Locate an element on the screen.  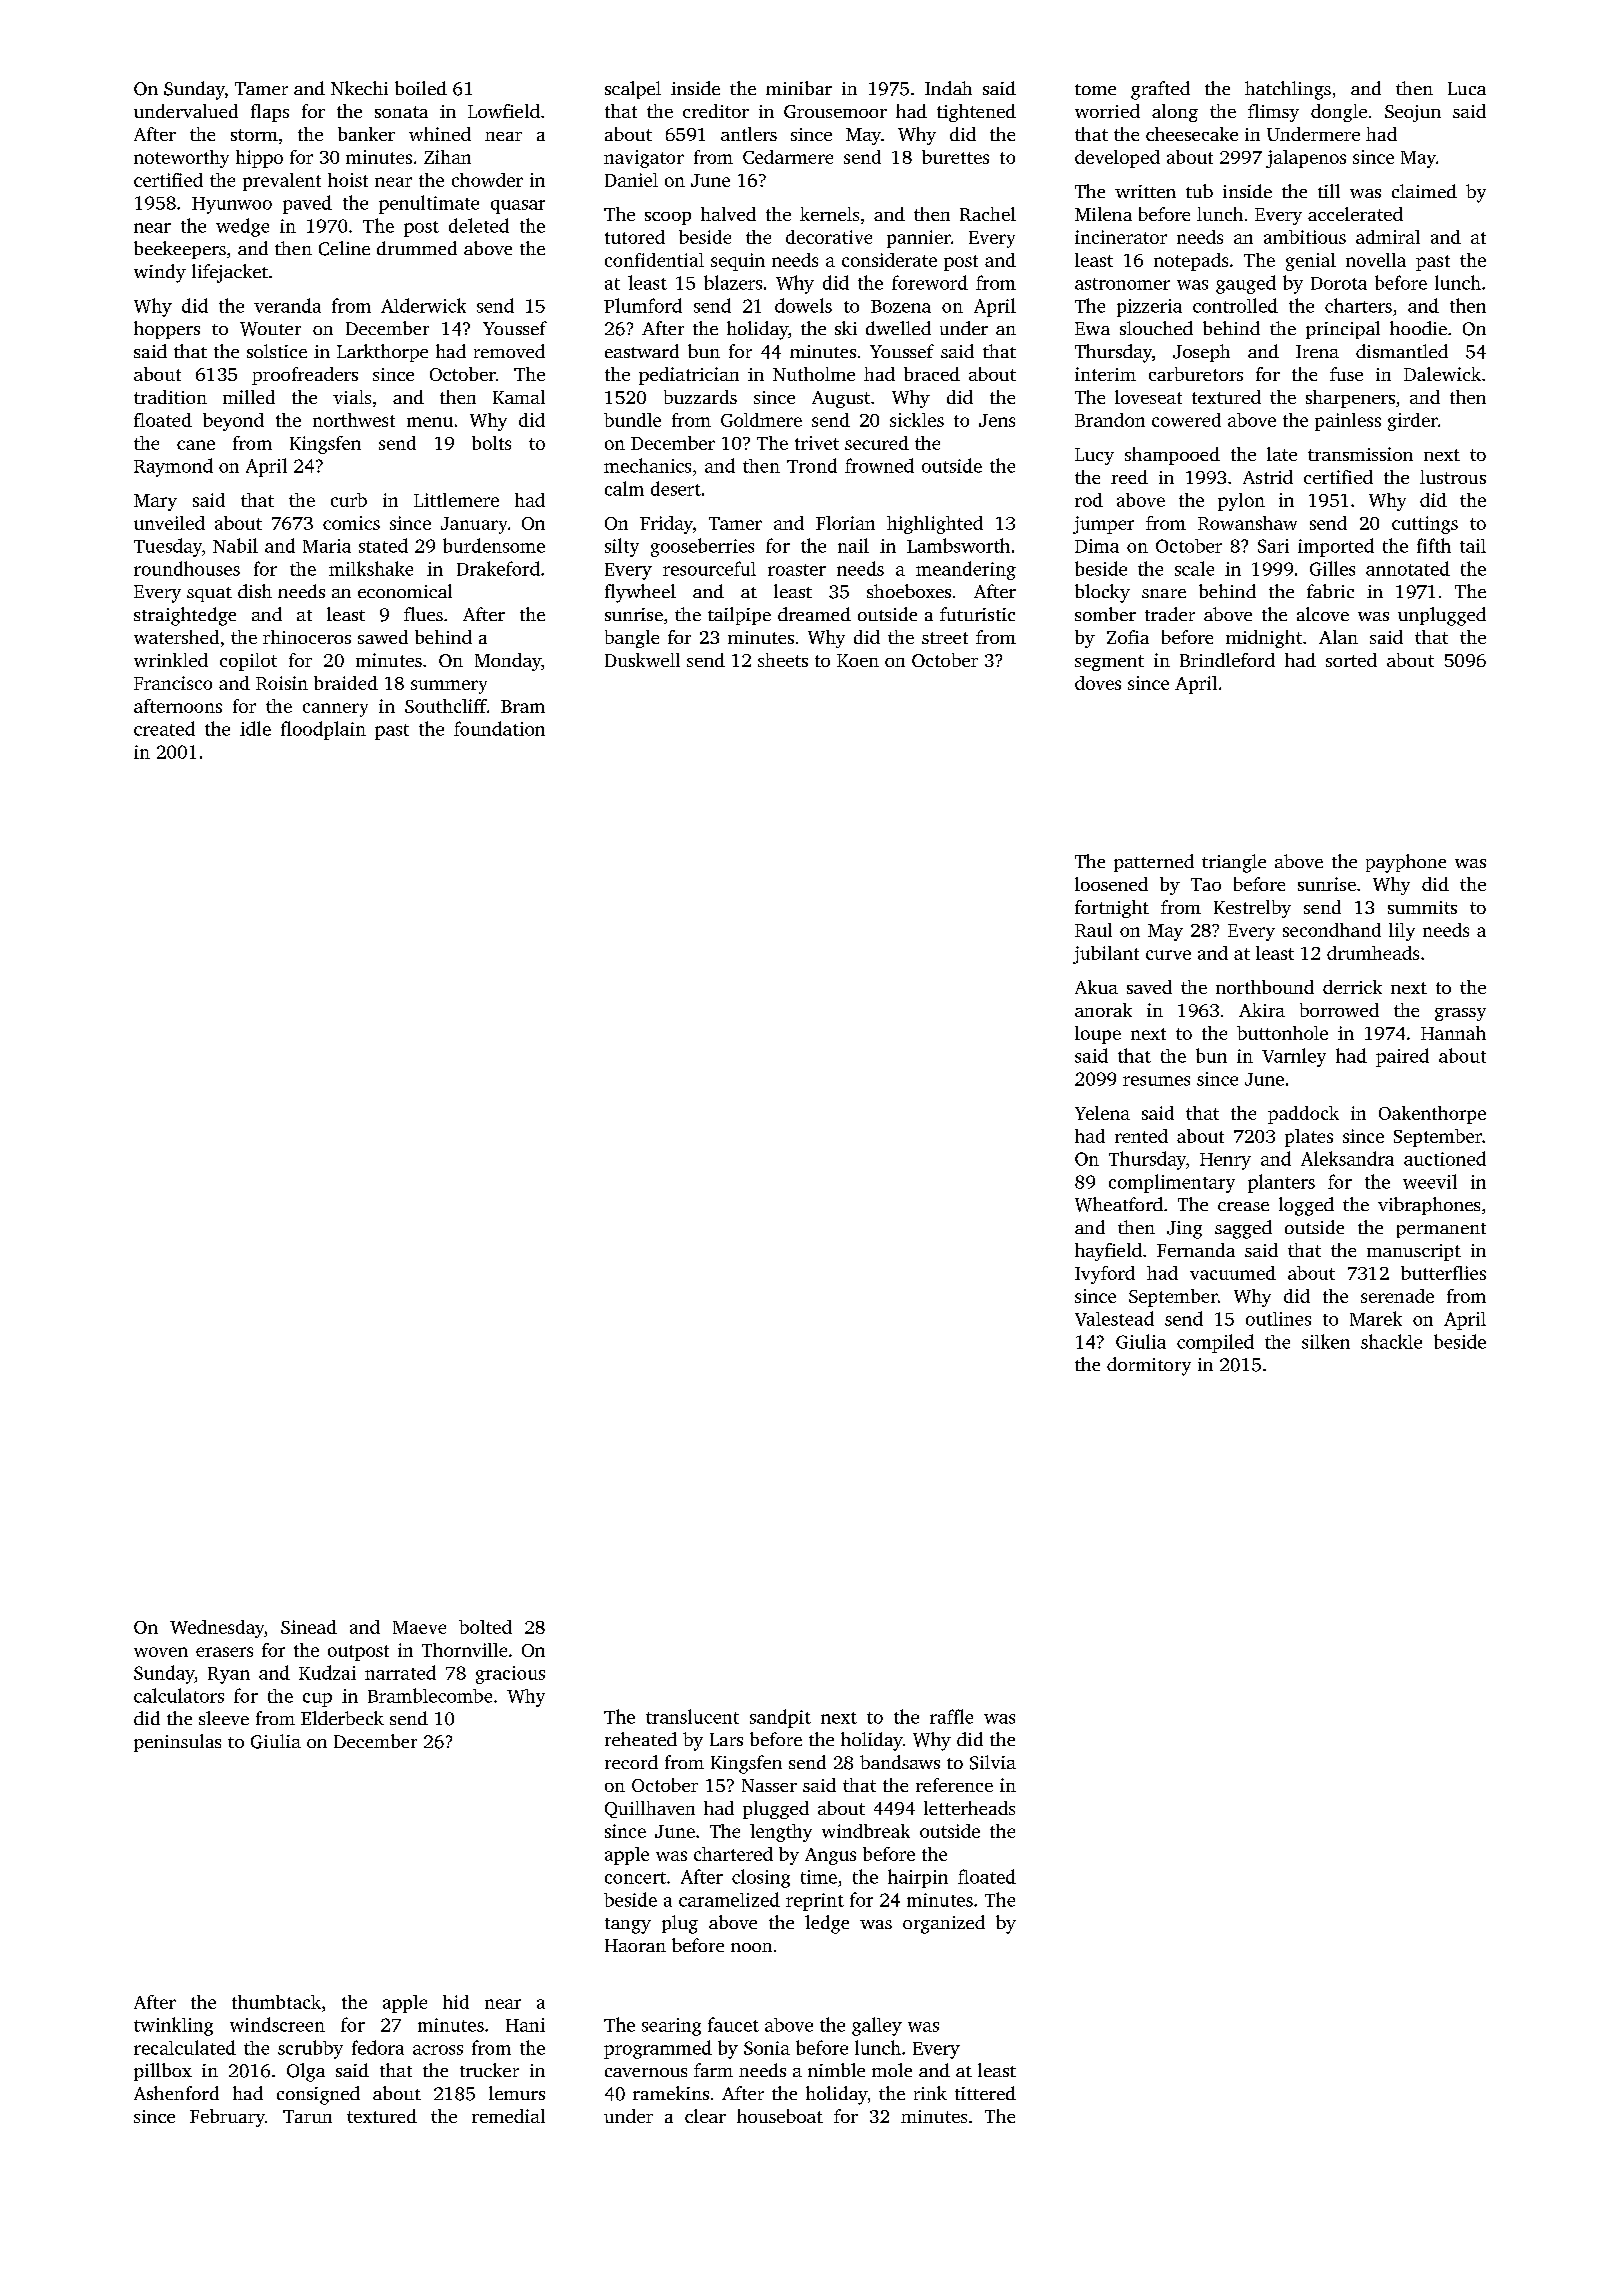
February is located at coordinates (227, 2118).
